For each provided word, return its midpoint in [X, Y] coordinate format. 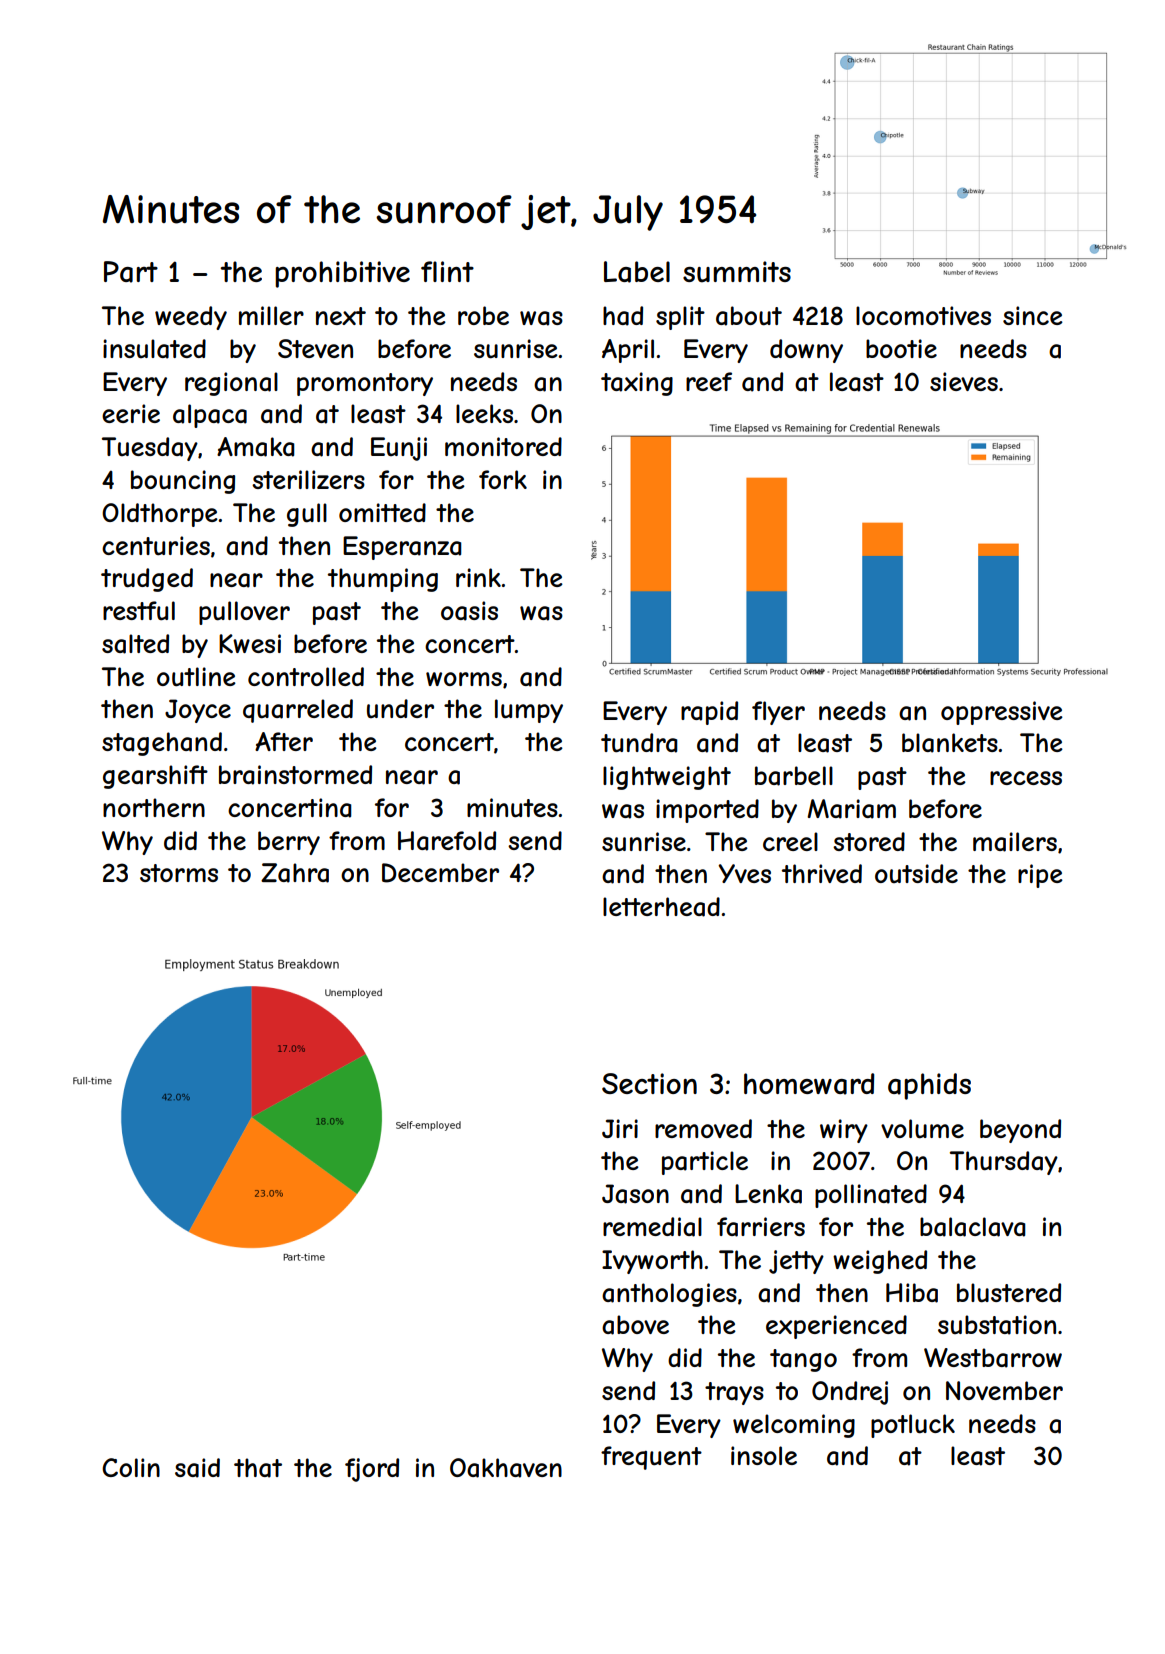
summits [737, 272]
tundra [639, 743]
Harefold [447, 841]
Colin [131, 1467]
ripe [1040, 876]
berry [289, 843]
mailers [1015, 842]
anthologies [669, 1295]
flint [447, 271]
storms [179, 873]
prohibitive [342, 274]
